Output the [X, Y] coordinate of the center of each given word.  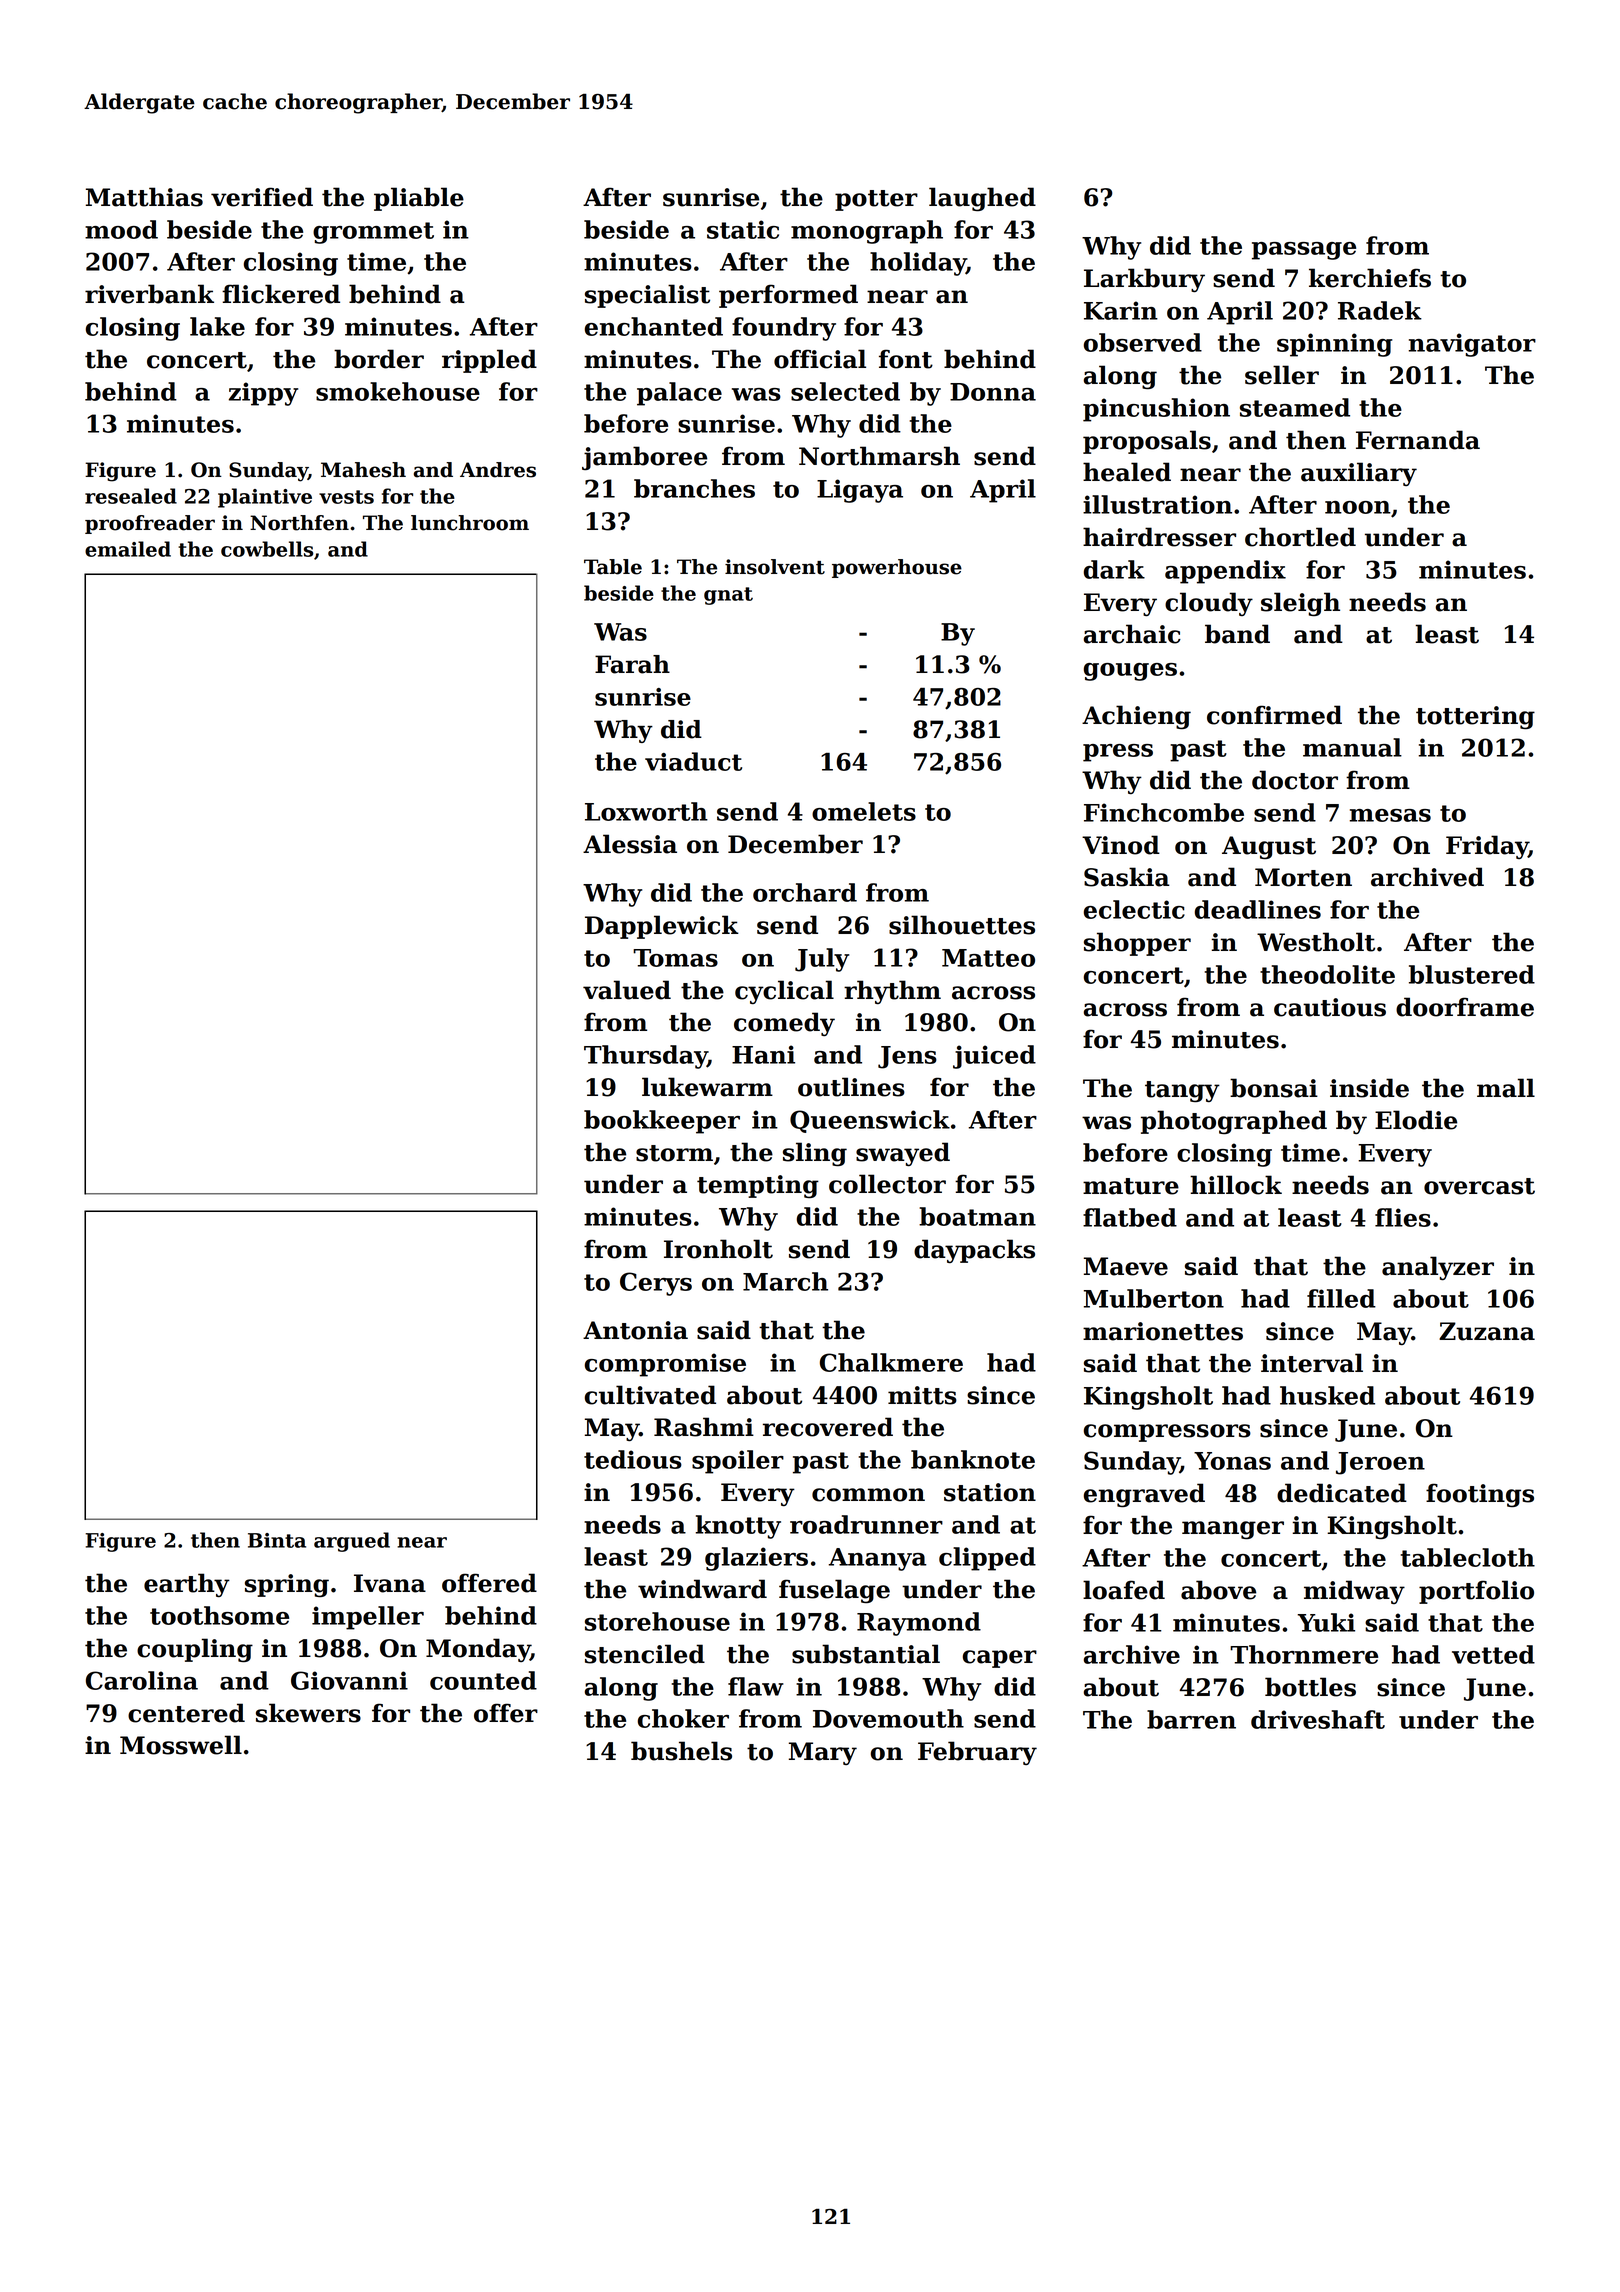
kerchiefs [1370, 278]
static [743, 229]
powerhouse [897, 568]
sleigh [1300, 604]
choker [683, 1718]
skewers [308, 1713]
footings [1480, 1495]
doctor [1295, 780]
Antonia [635, 1330]
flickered [281, 294]
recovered [828, 1427]
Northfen [299, 523]
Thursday [645, 1057]
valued [627, 990]
